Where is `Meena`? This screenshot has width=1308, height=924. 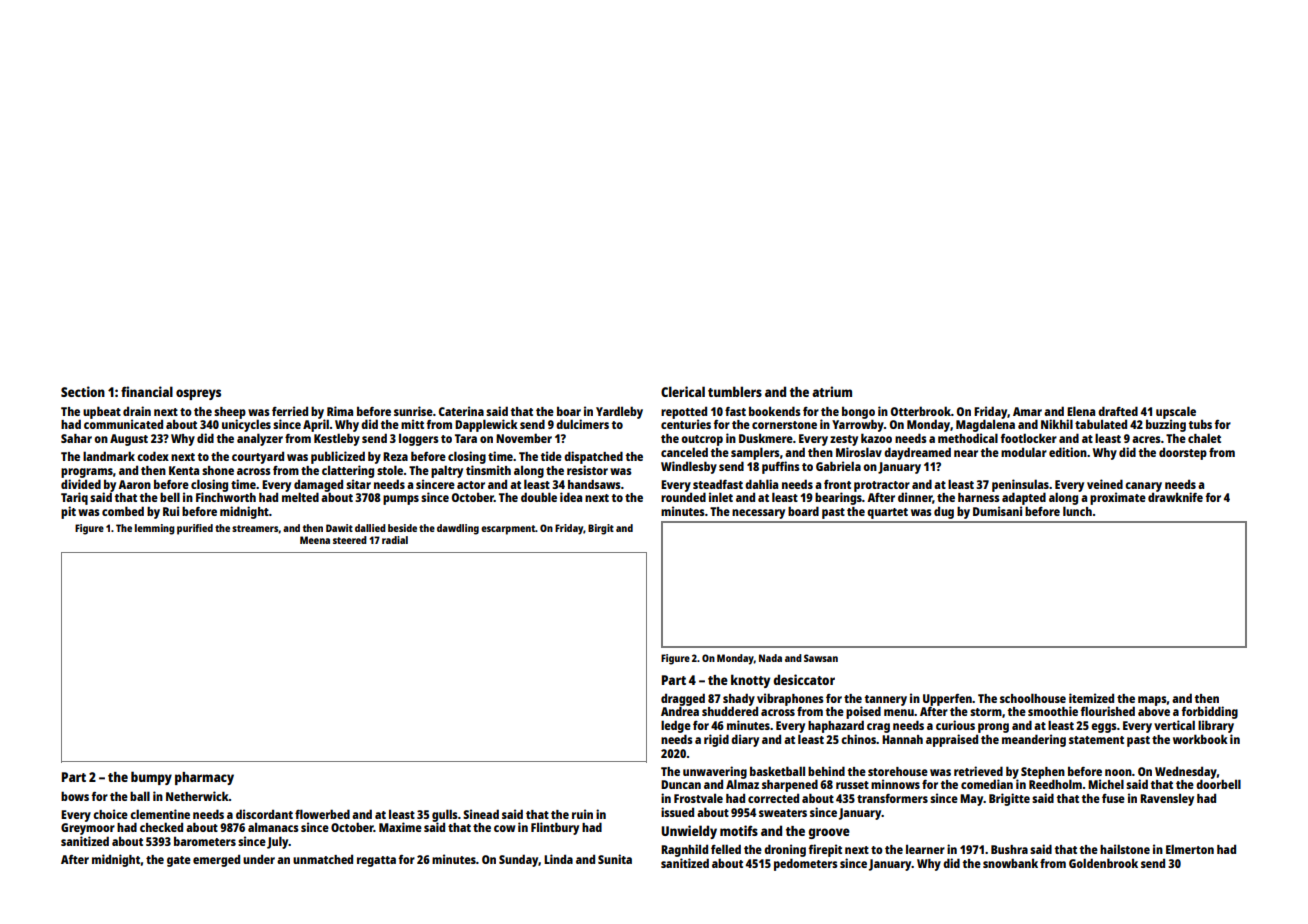
Meena is located at coordinates (315, 540).
